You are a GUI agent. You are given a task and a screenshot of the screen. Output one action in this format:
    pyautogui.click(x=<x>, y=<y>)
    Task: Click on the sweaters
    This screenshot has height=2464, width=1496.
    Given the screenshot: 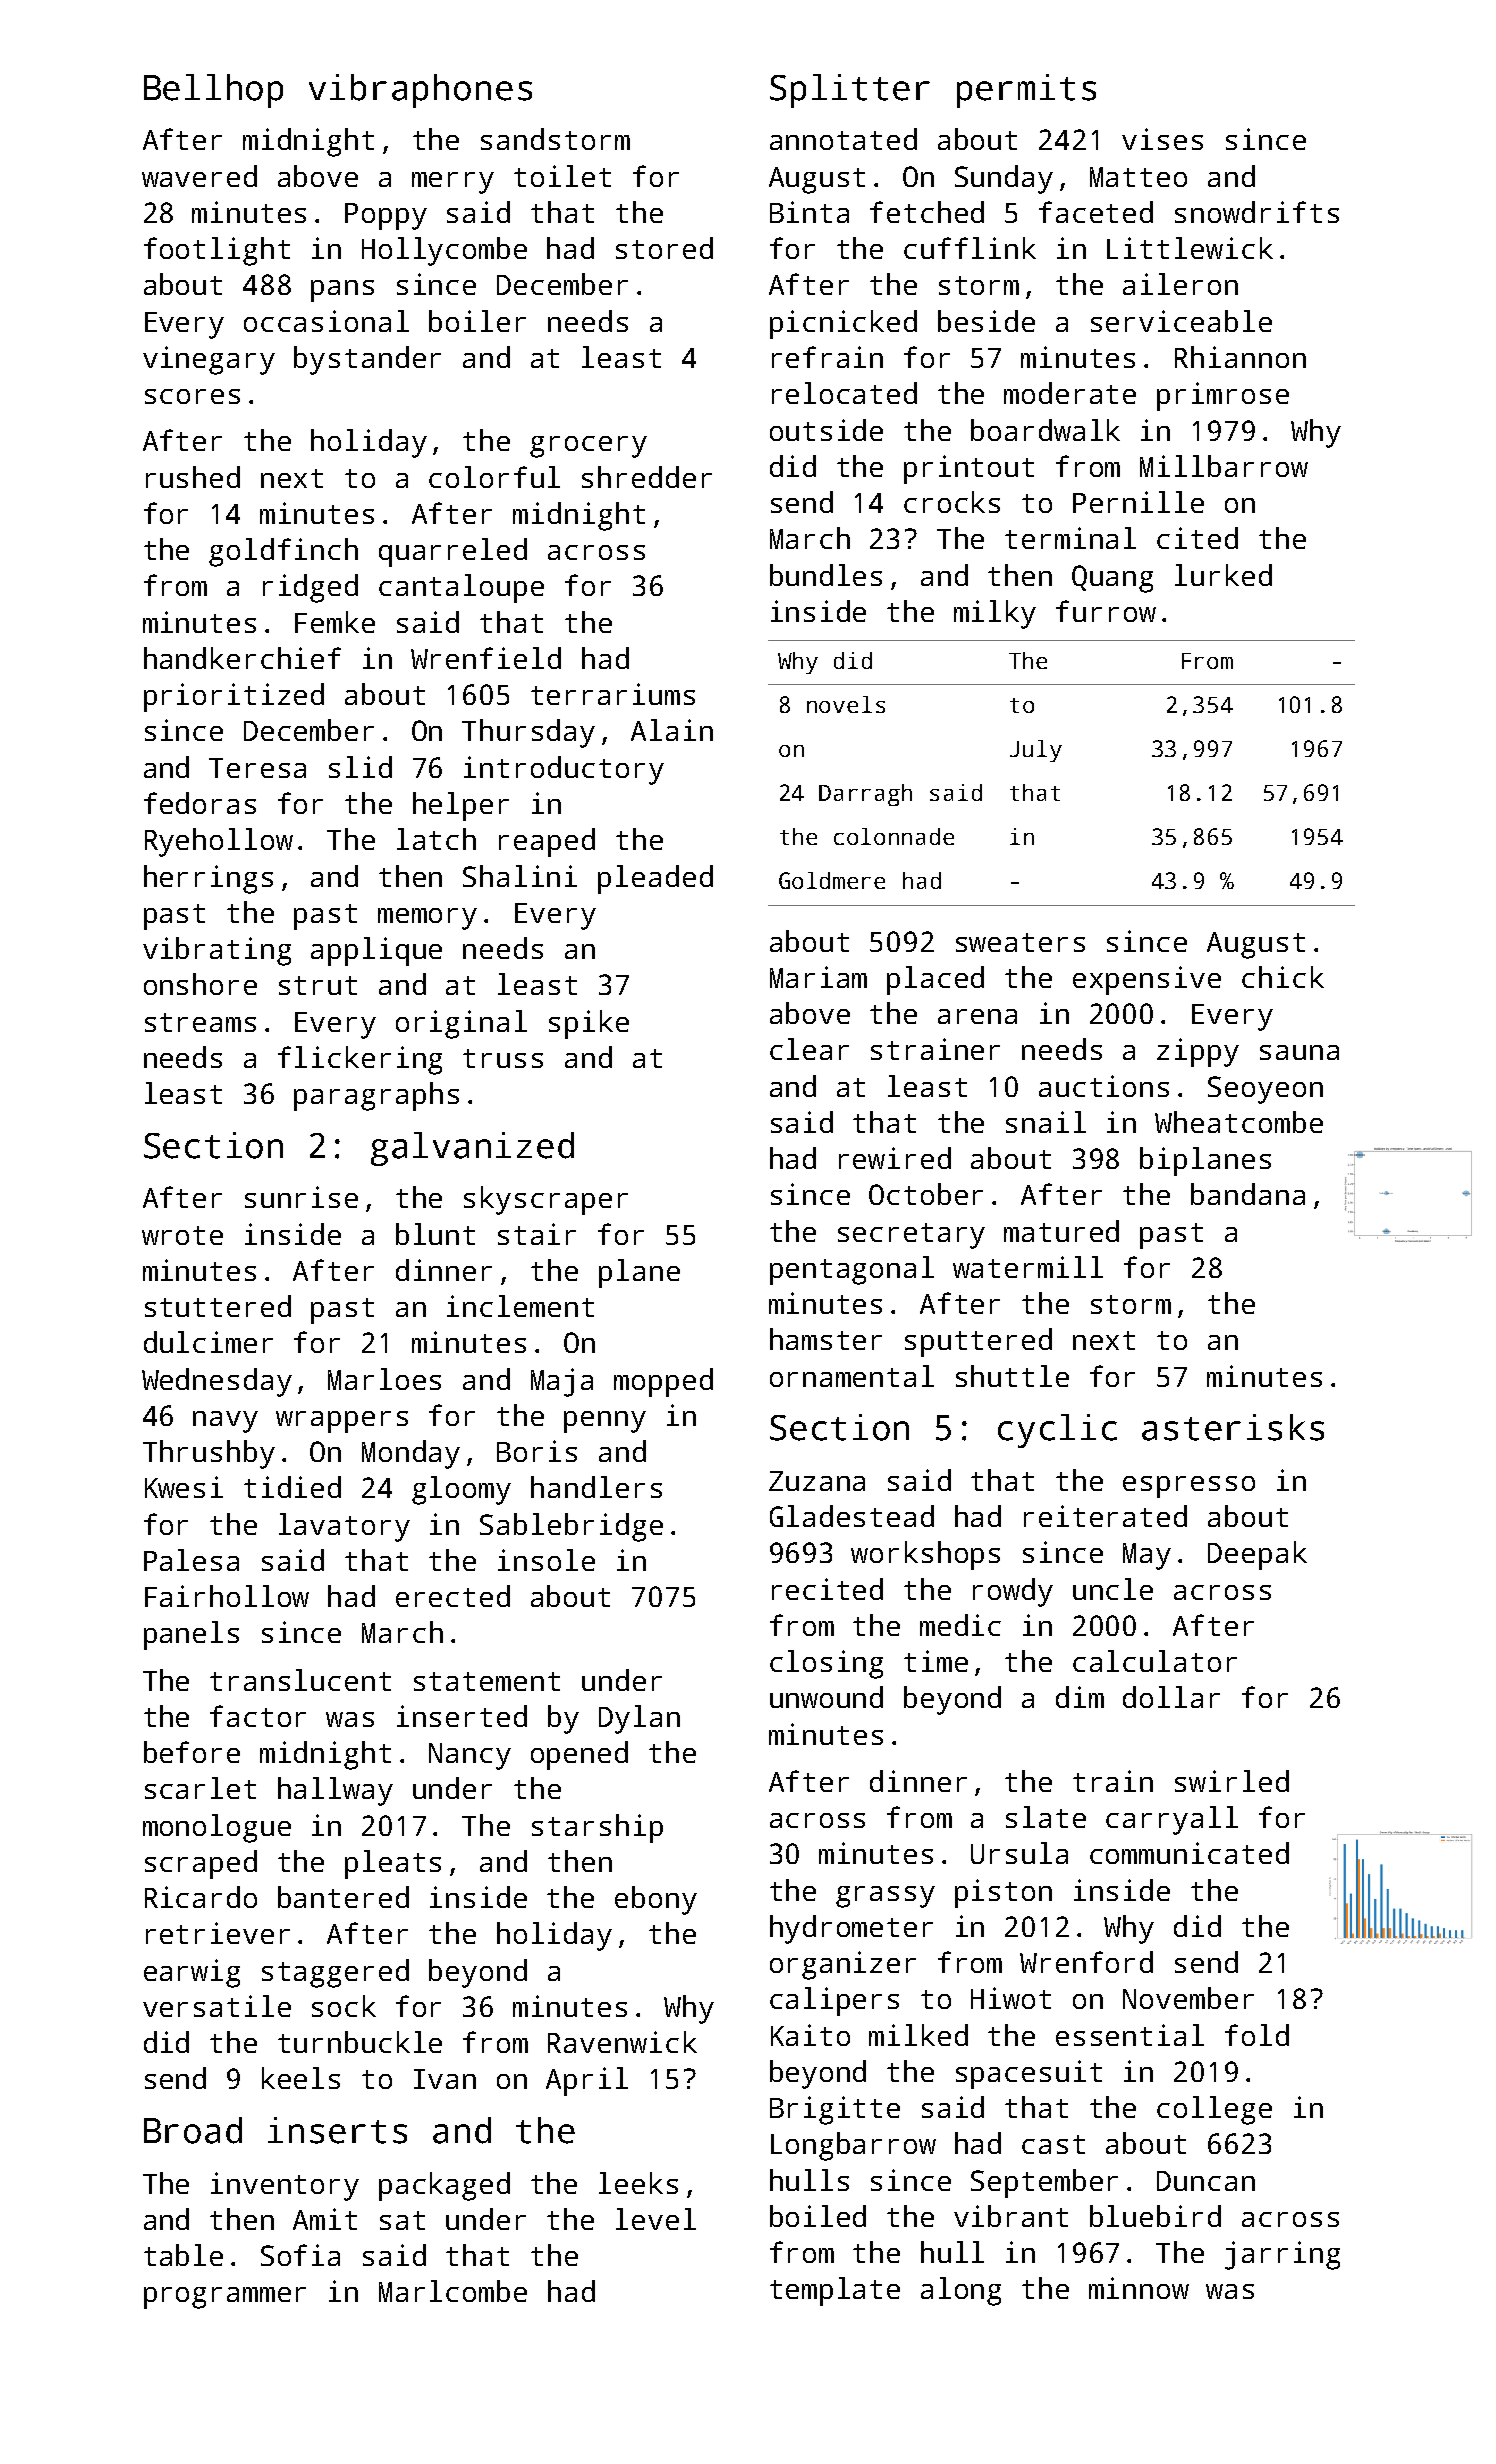 What is the action you would take?
    pyautogui.click(x=1020, y=942)
